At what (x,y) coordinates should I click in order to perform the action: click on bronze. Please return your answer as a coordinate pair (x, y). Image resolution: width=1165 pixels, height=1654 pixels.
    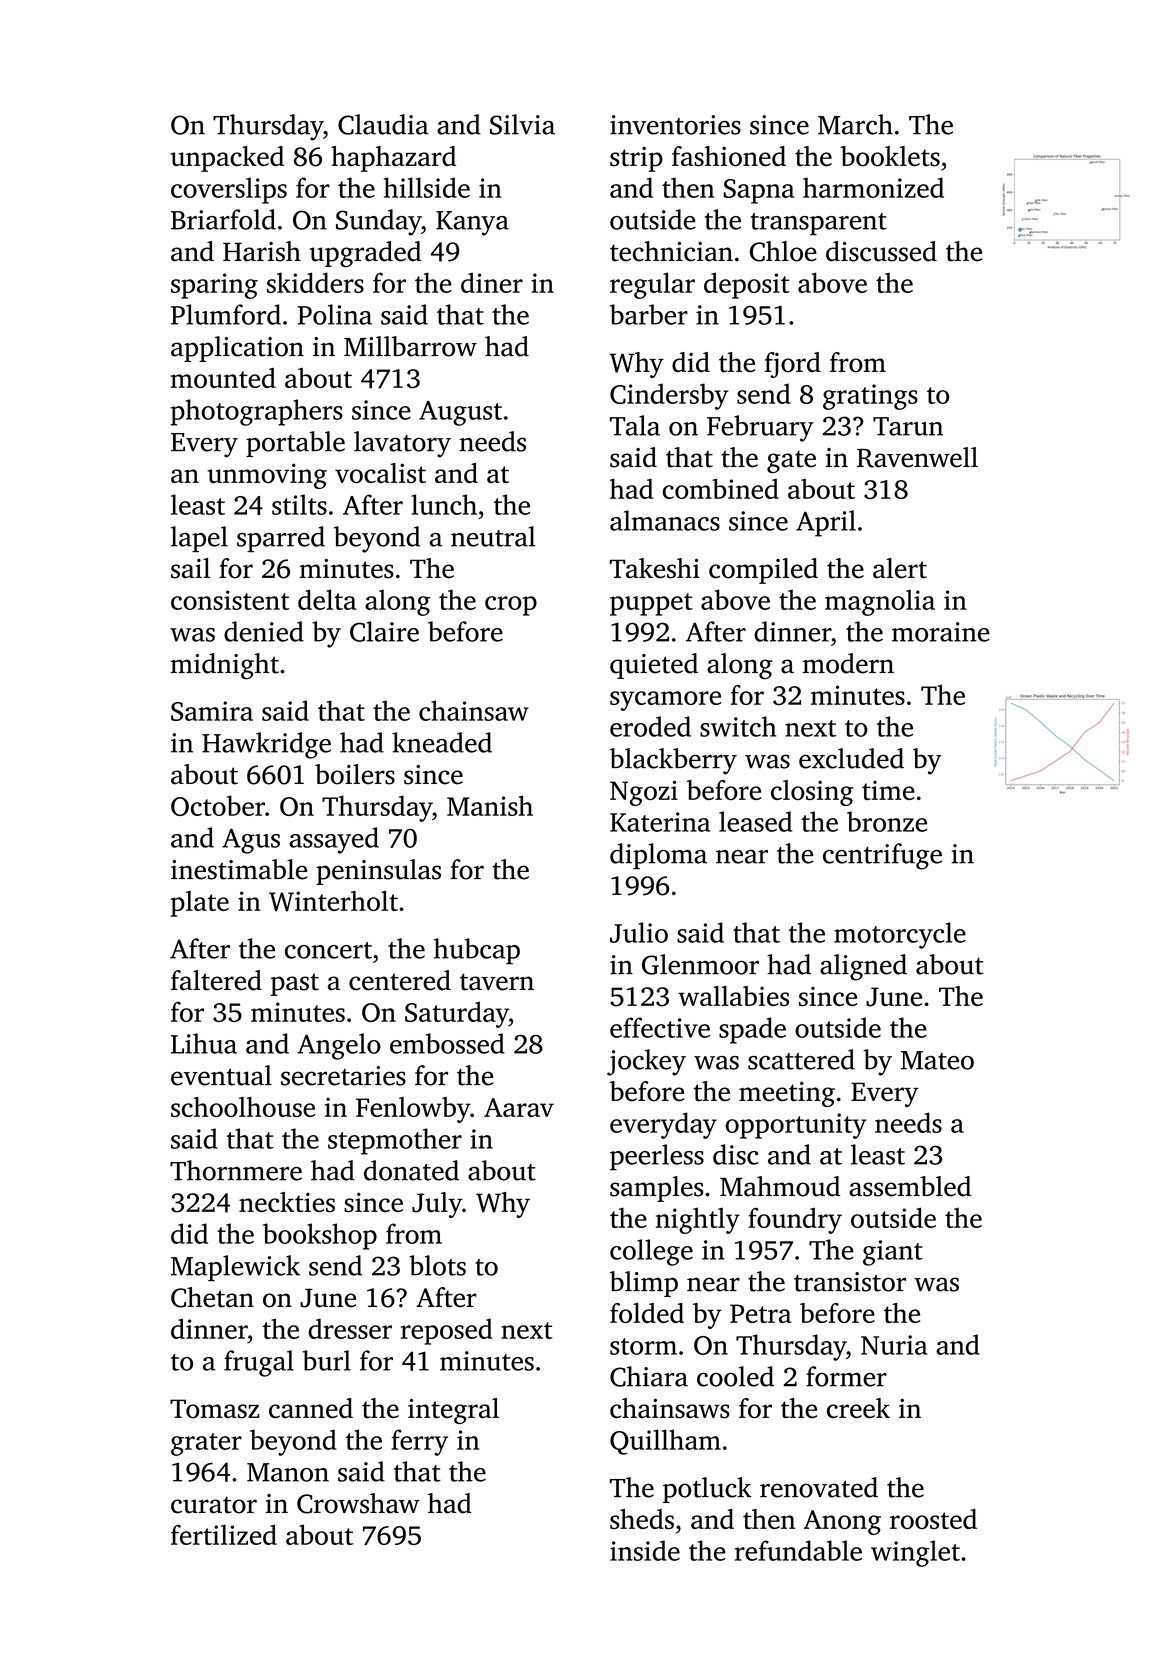
    Looking at the image, I should click on (887, 821).
